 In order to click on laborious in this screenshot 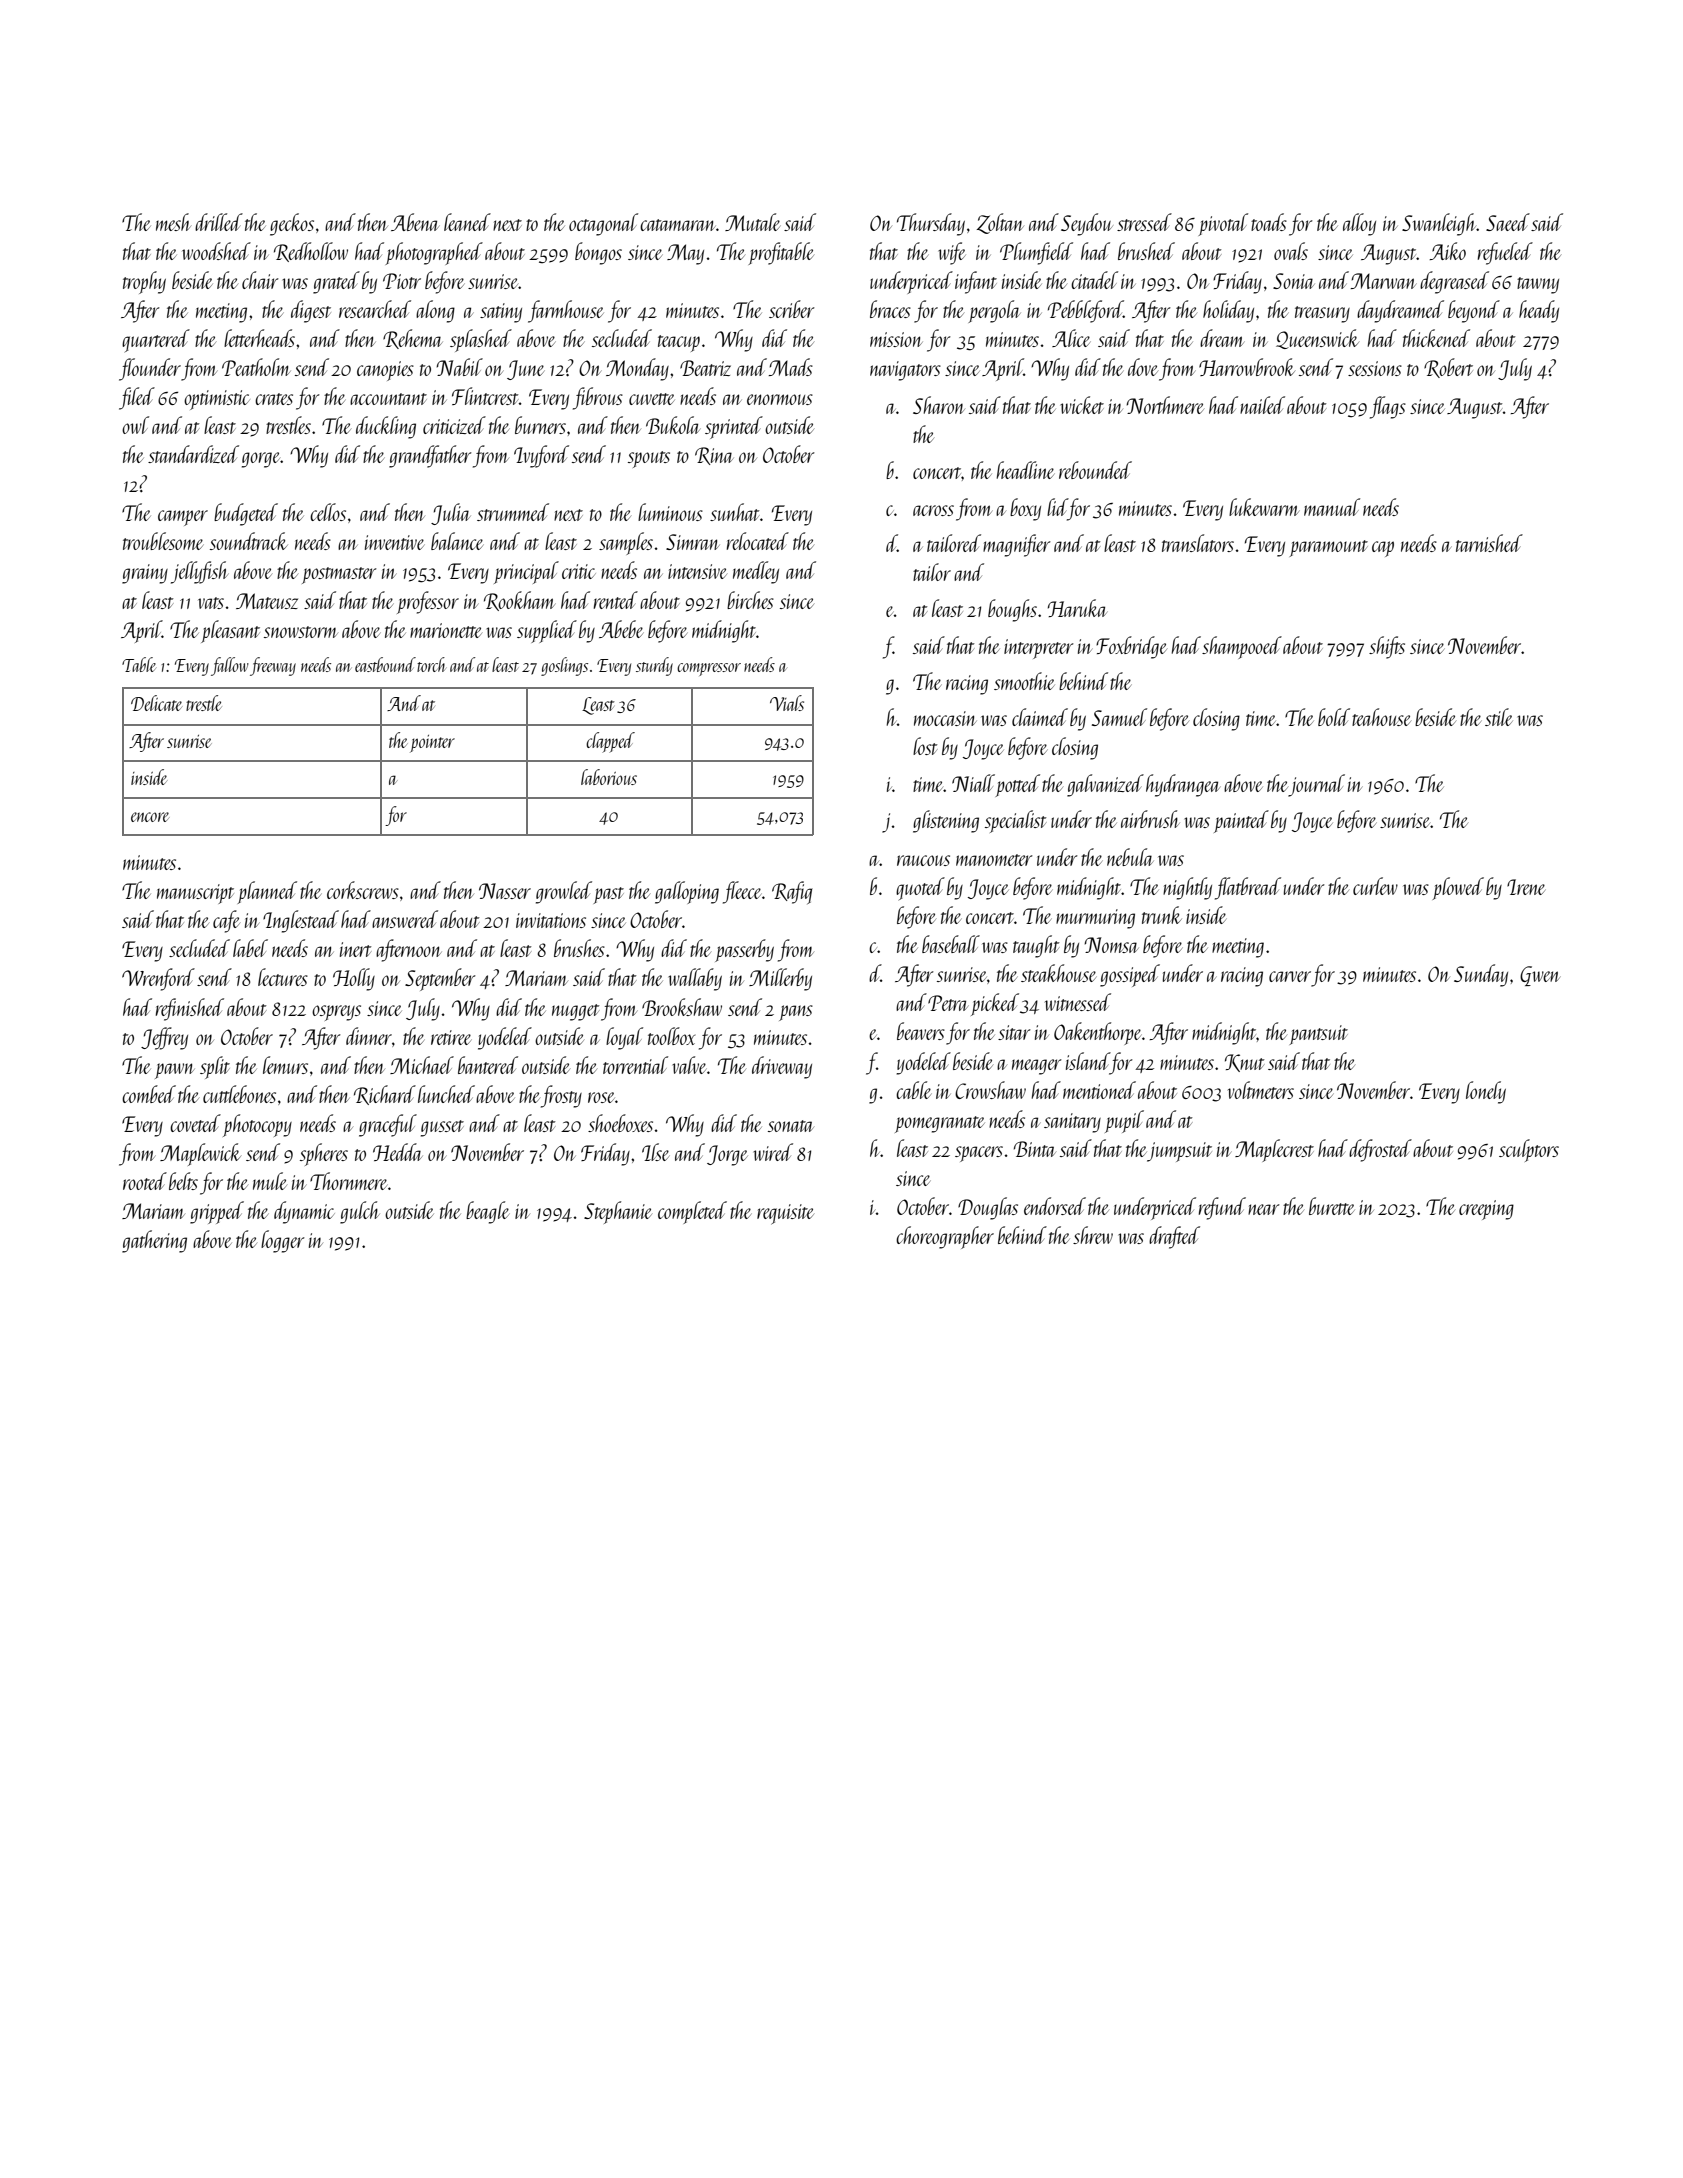, I will do `click(609, 777)`.
